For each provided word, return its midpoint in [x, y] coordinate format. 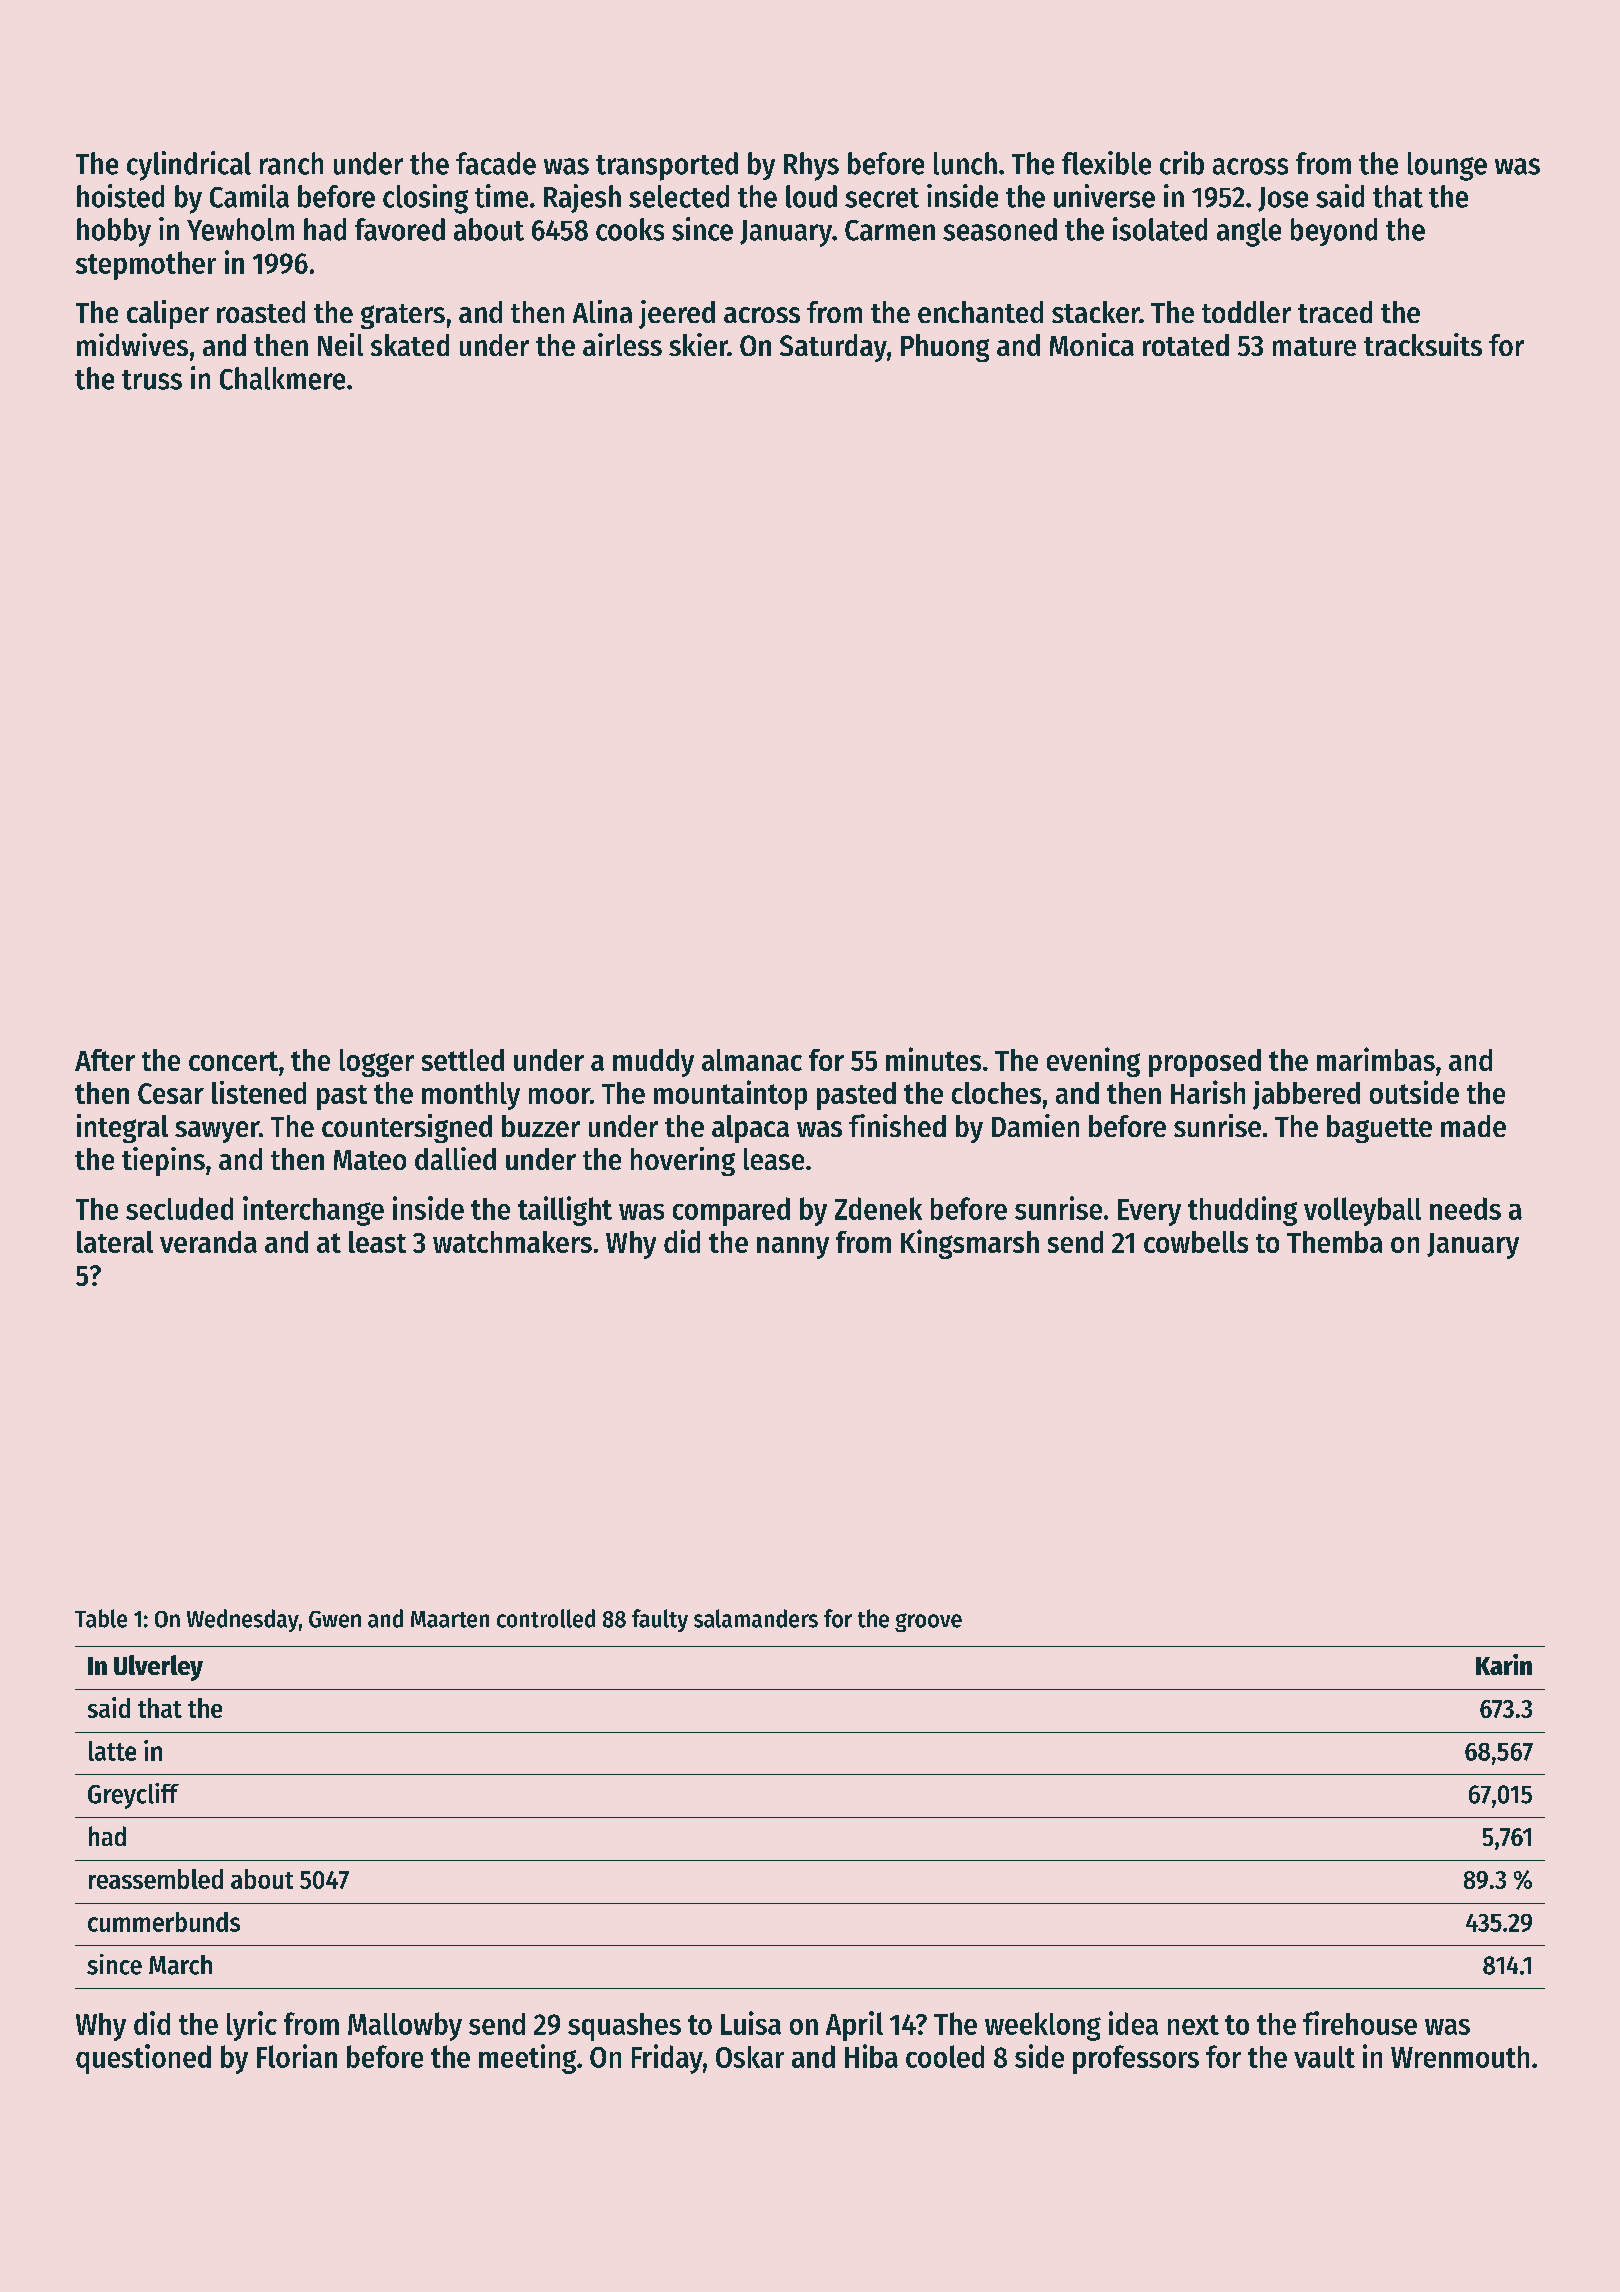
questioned [143, 2059]
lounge [1447, 166]
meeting [527, 2059]
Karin [1504, 1664]
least [377, 1242]
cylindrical [189, 166]
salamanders [756, 1618]
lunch [965, 163]
